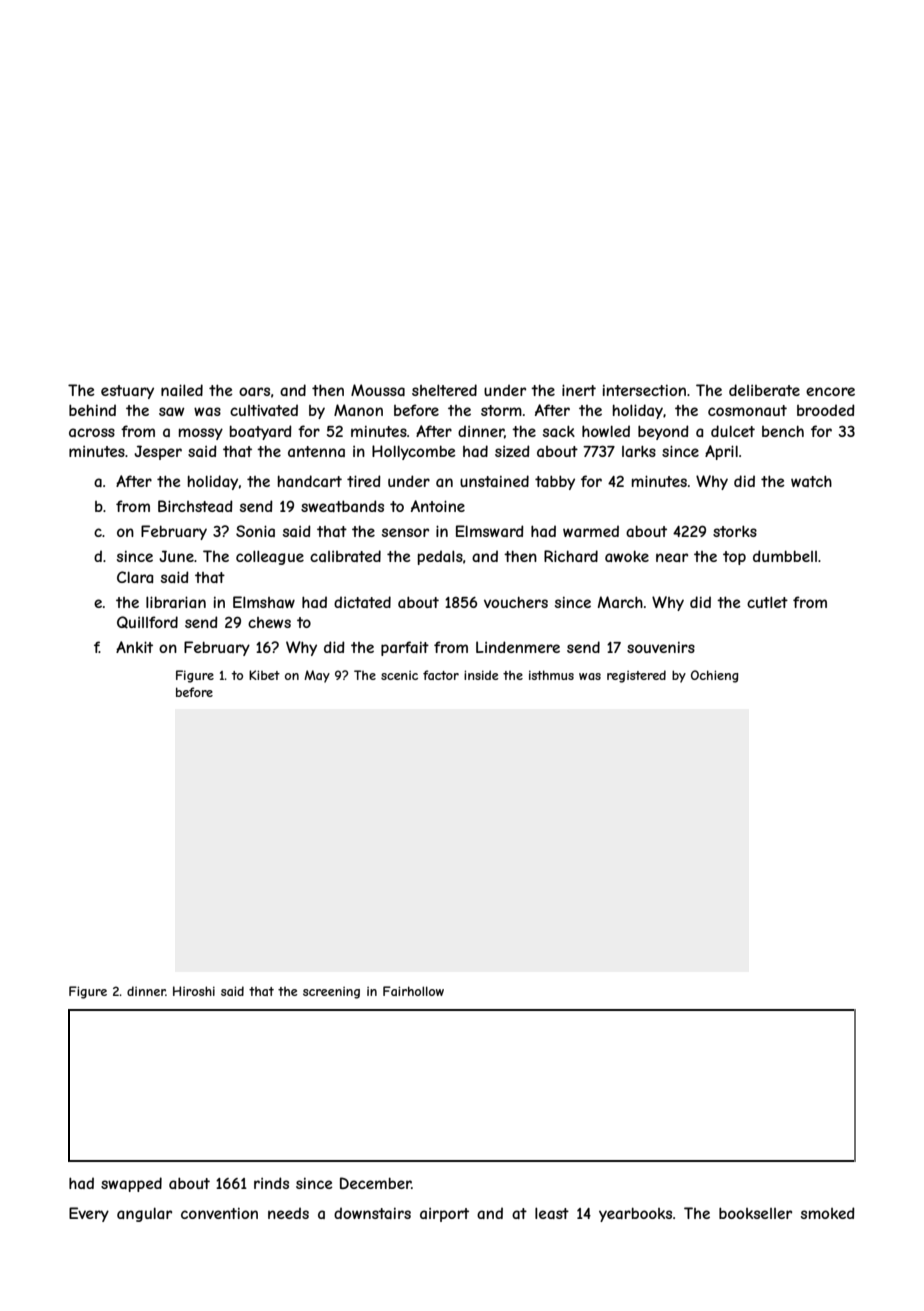 The height and width of the screenshot is (1311, 924). I want to click on Hiroshi, so click(194, 991).
